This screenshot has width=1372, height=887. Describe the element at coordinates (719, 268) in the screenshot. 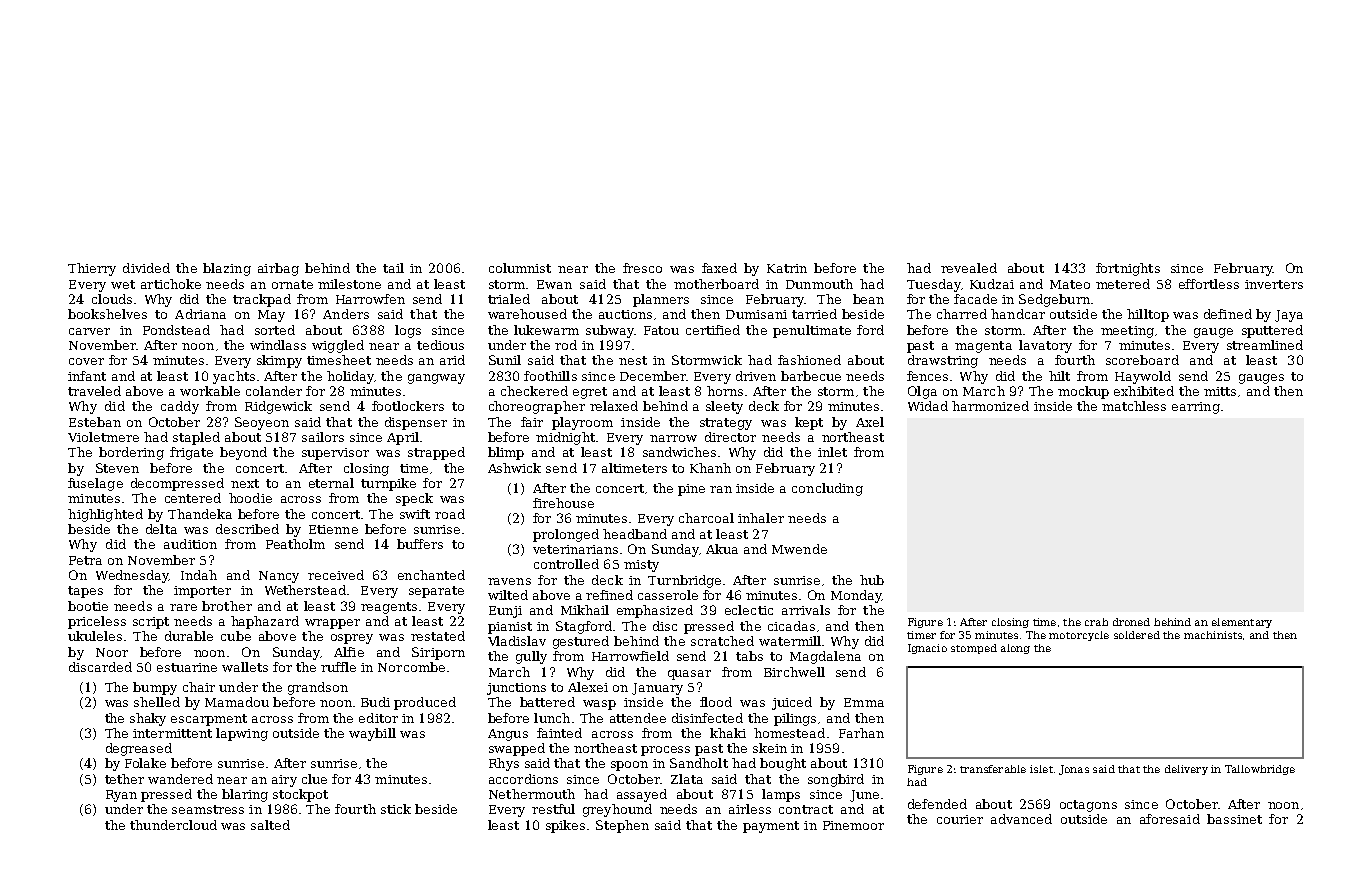

I see `faxed` at that location.
